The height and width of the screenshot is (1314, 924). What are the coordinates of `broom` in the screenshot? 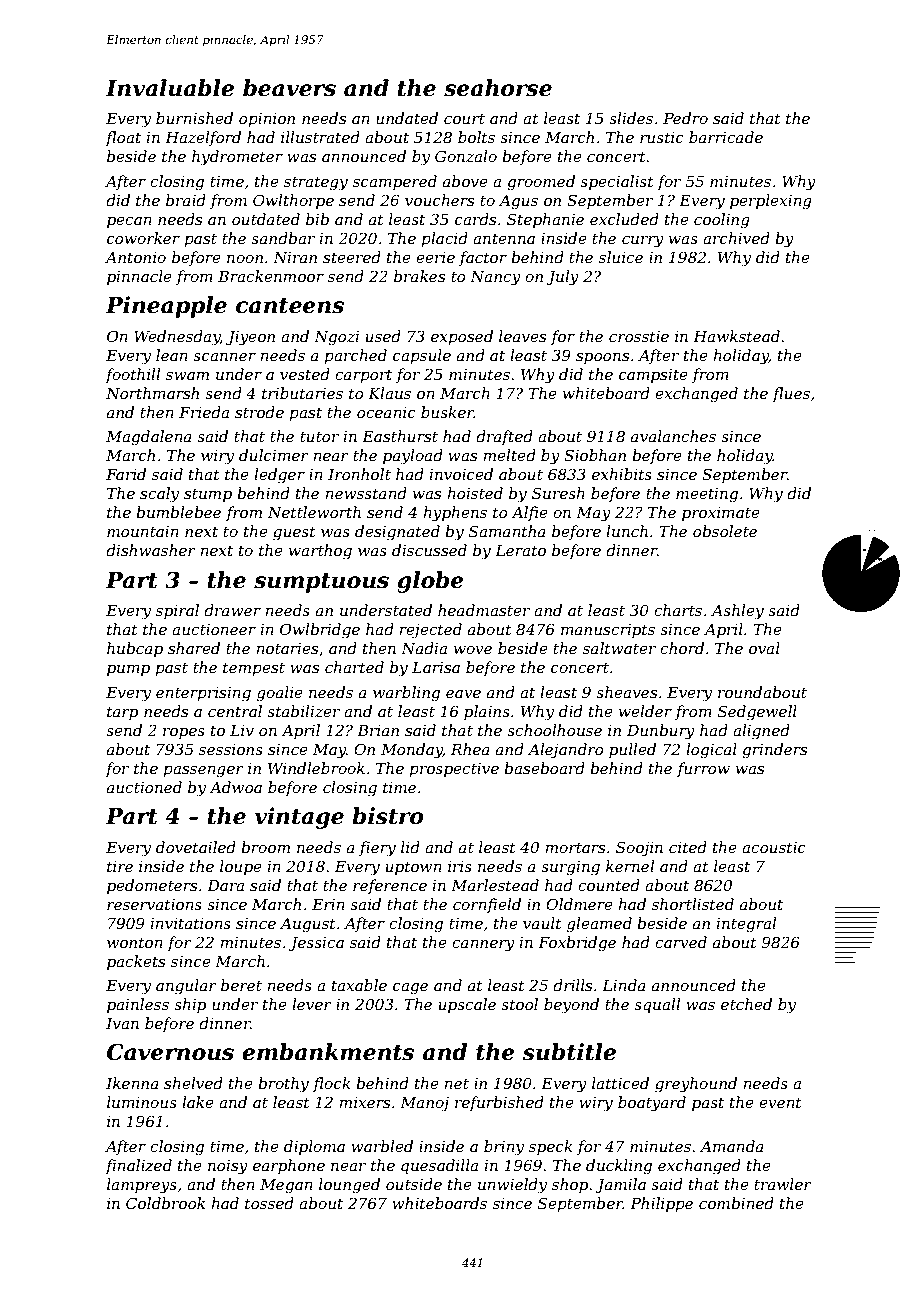 It's located at (265, 847).
